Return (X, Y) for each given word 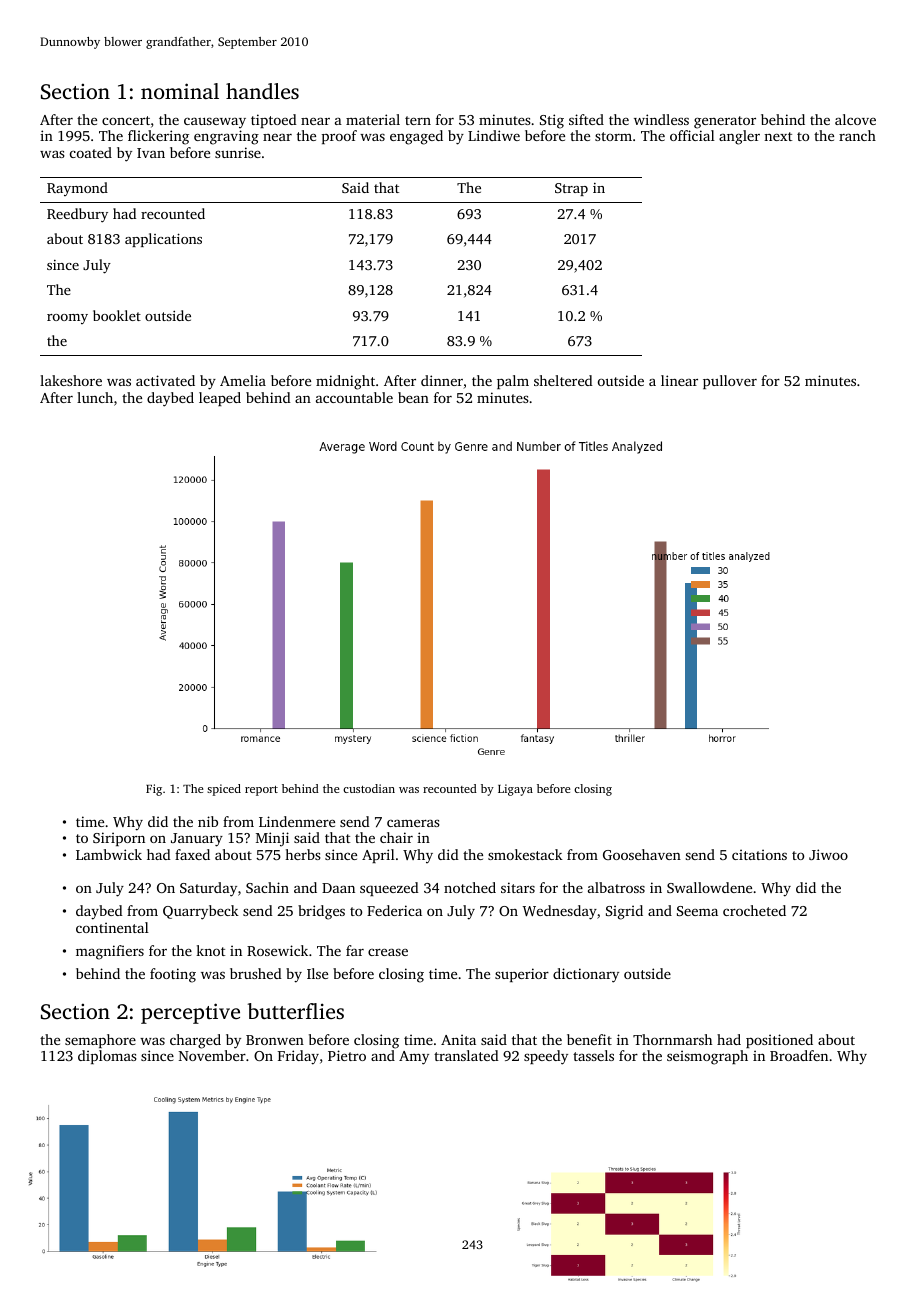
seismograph (707, 1057)
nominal (180, 91)
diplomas (107, 1057)
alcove (855, 119)
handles (262, 91)
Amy (414, 1058)
